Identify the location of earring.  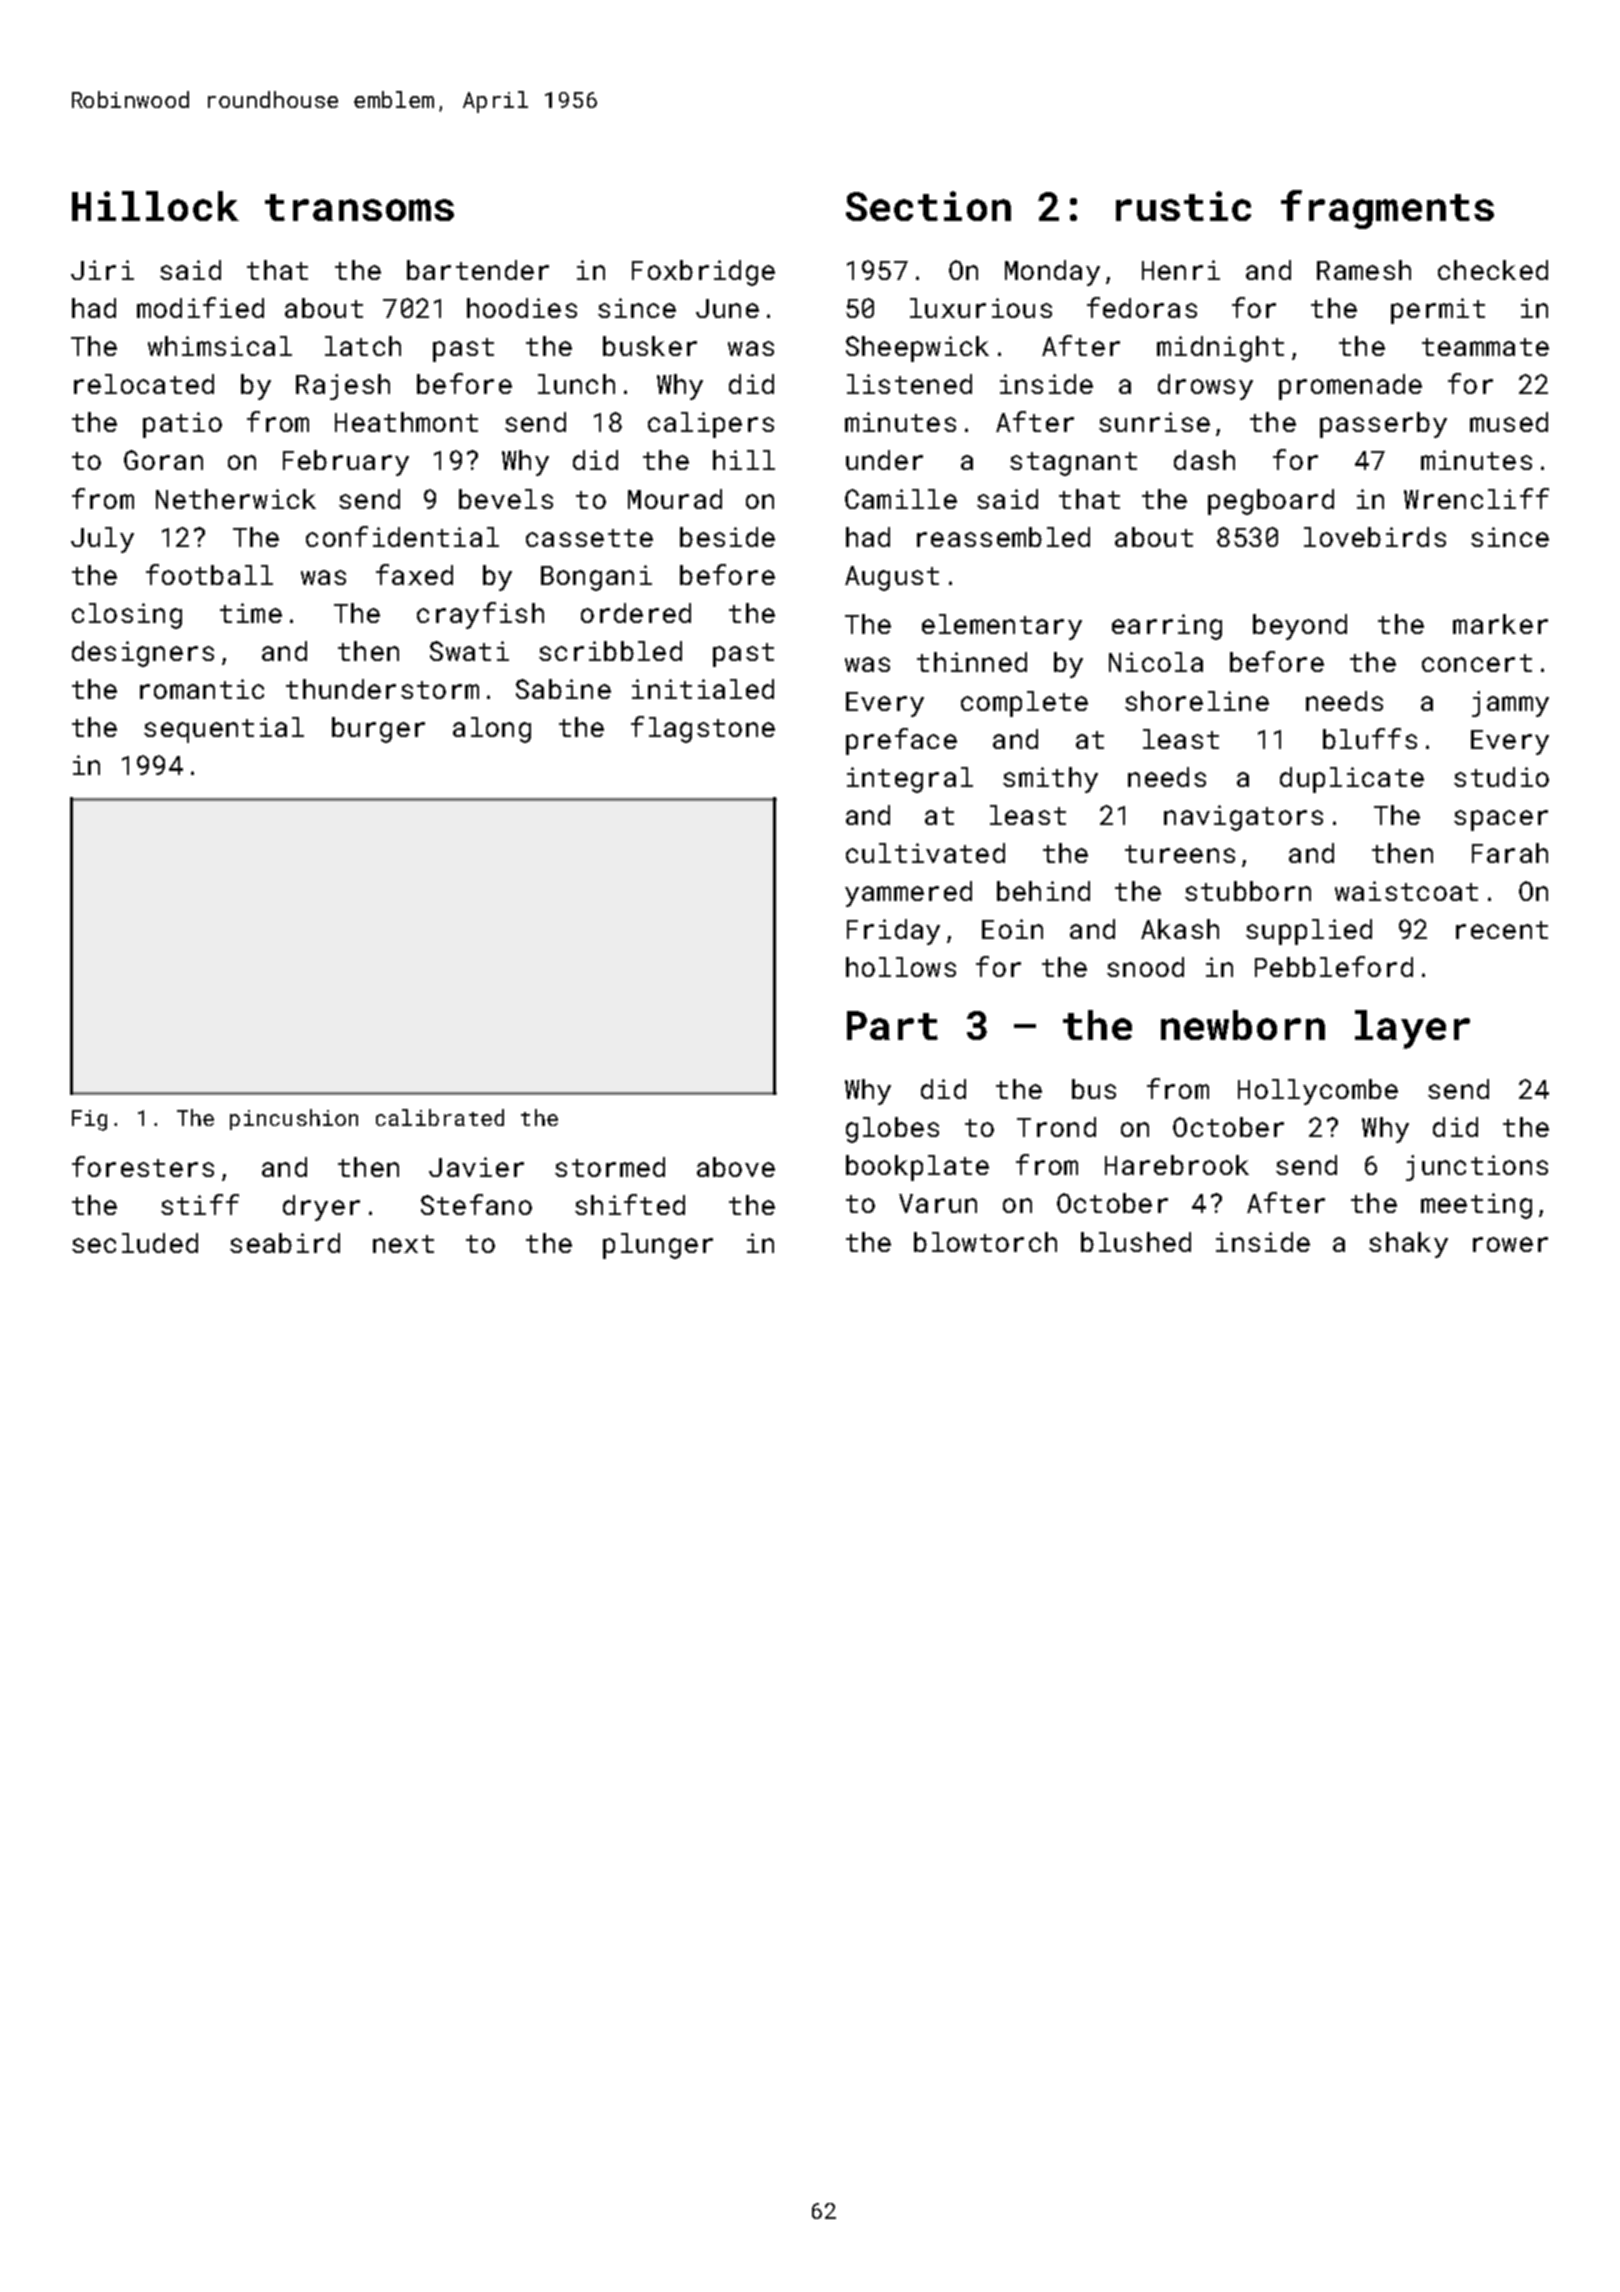
(1167, 627).
